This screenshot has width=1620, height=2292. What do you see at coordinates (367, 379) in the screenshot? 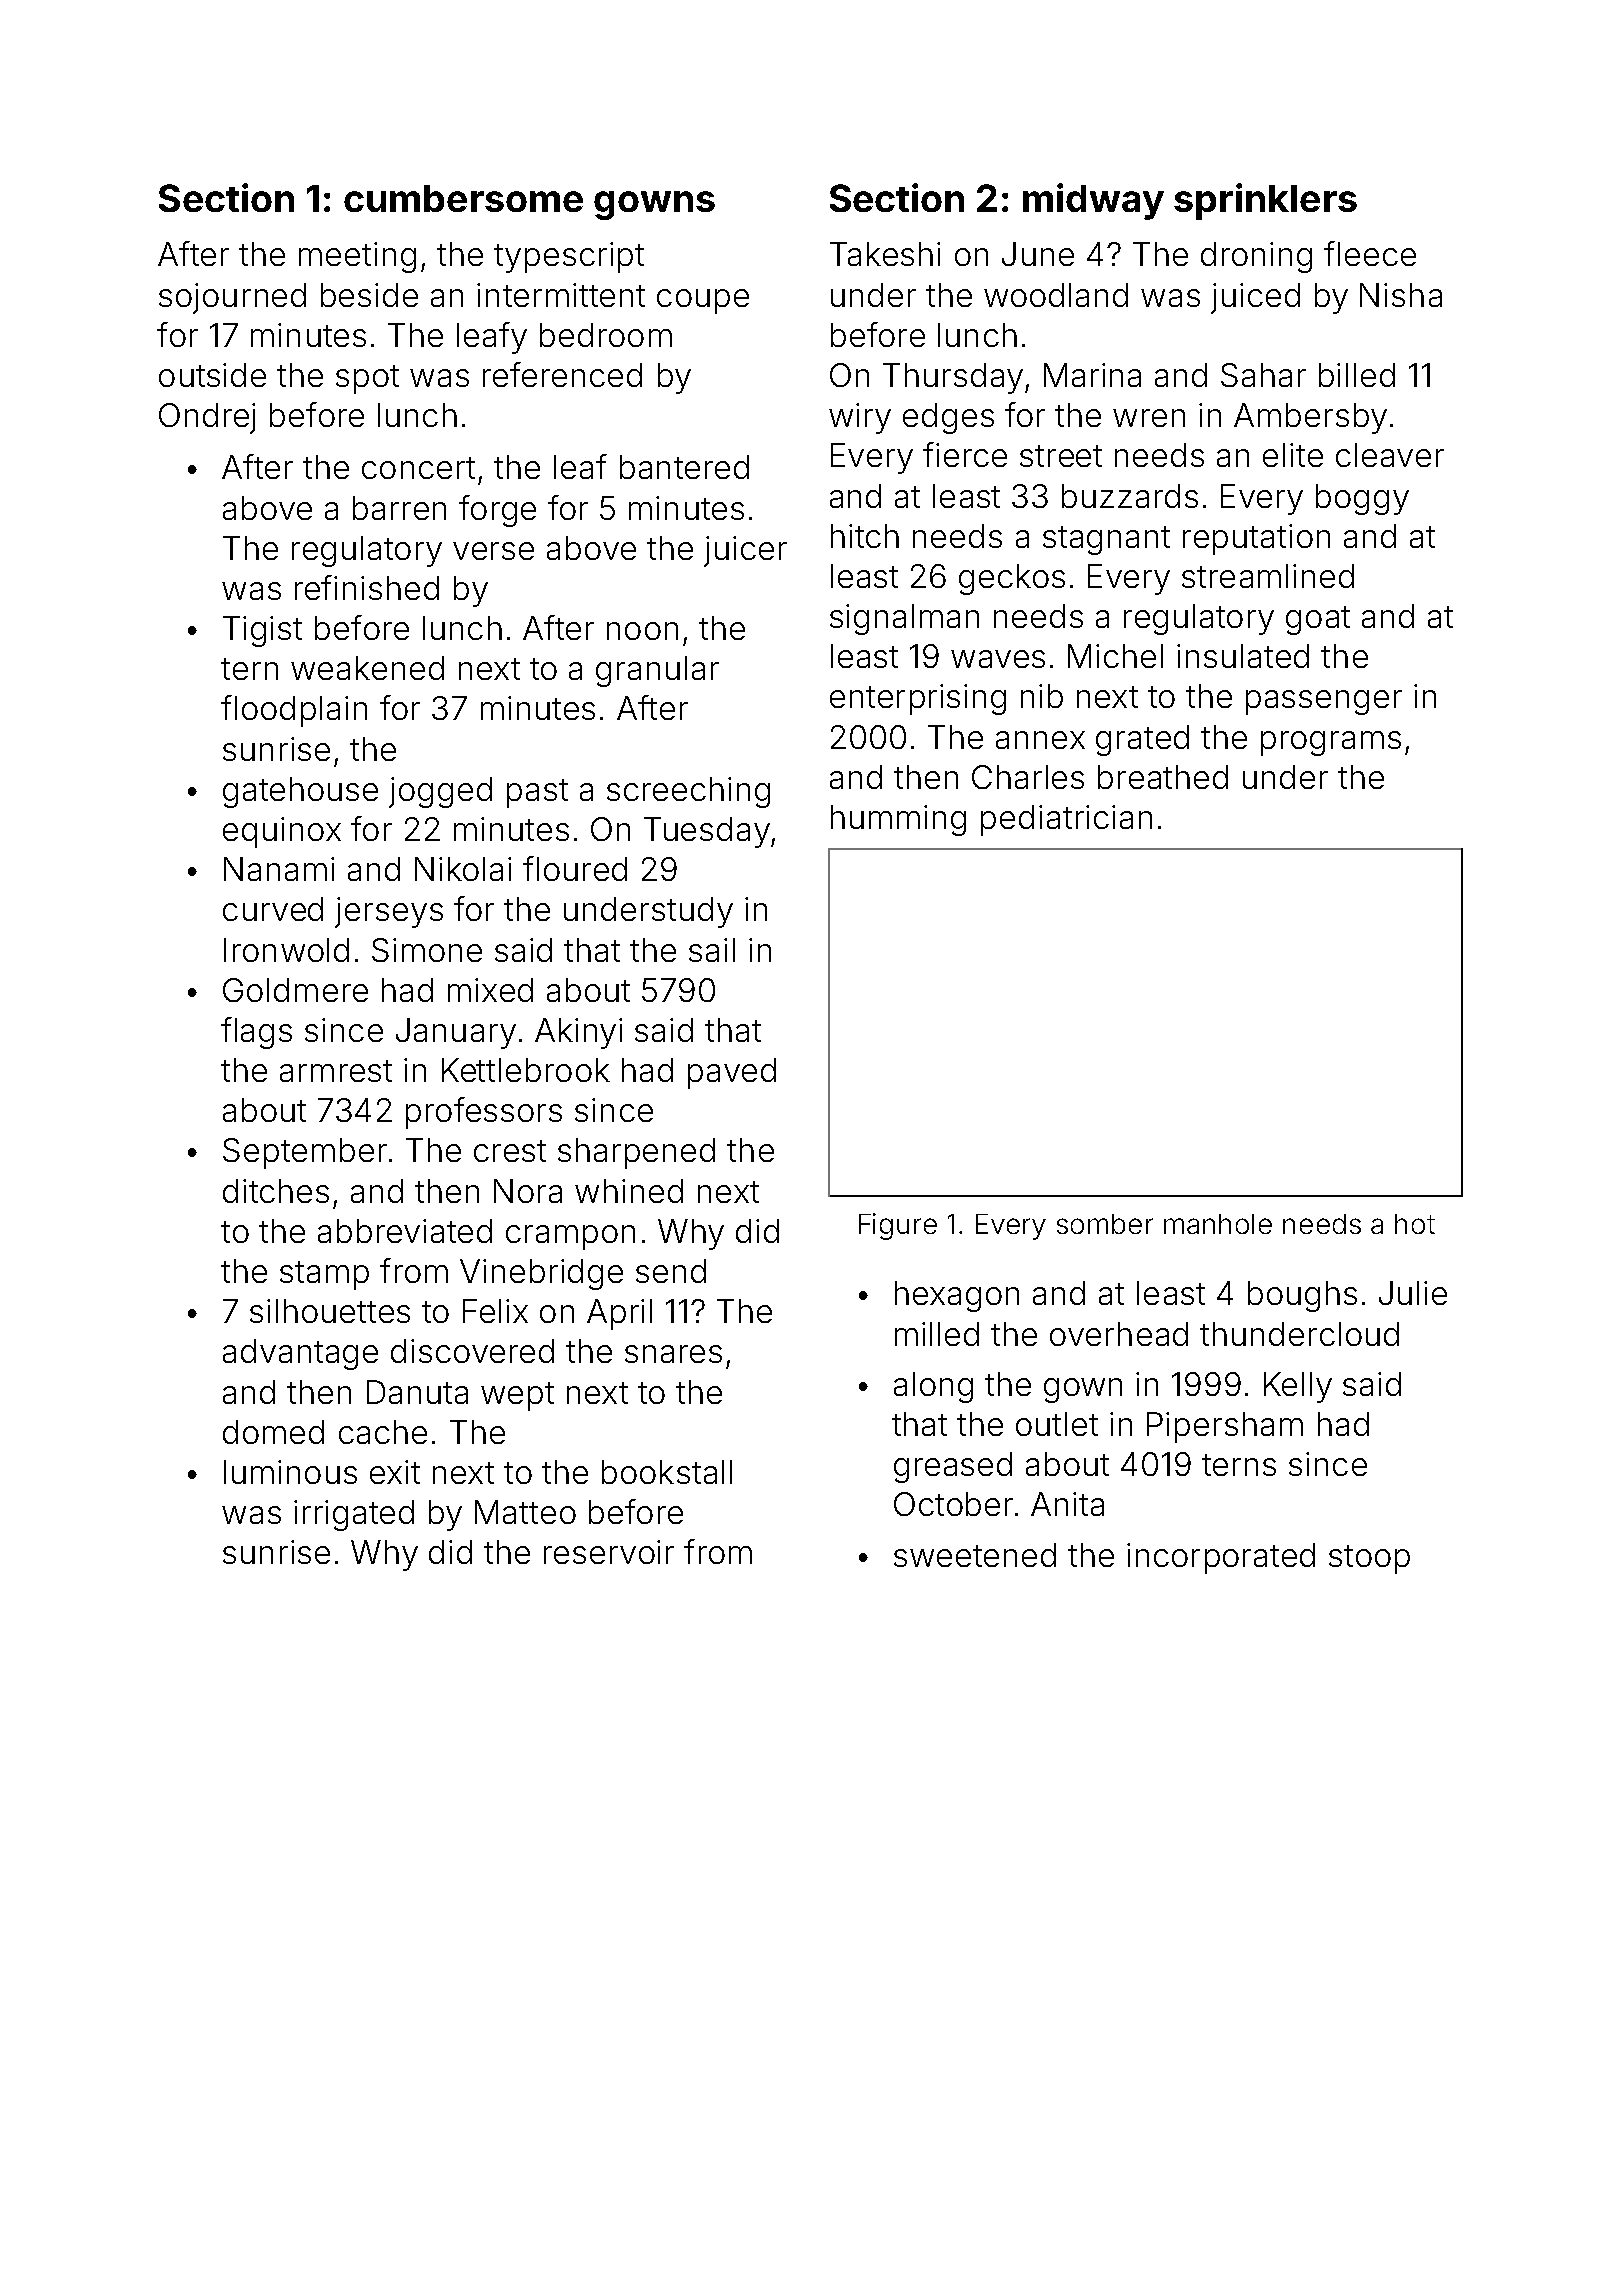
I see `spot` at bounding box center [367, 379].
